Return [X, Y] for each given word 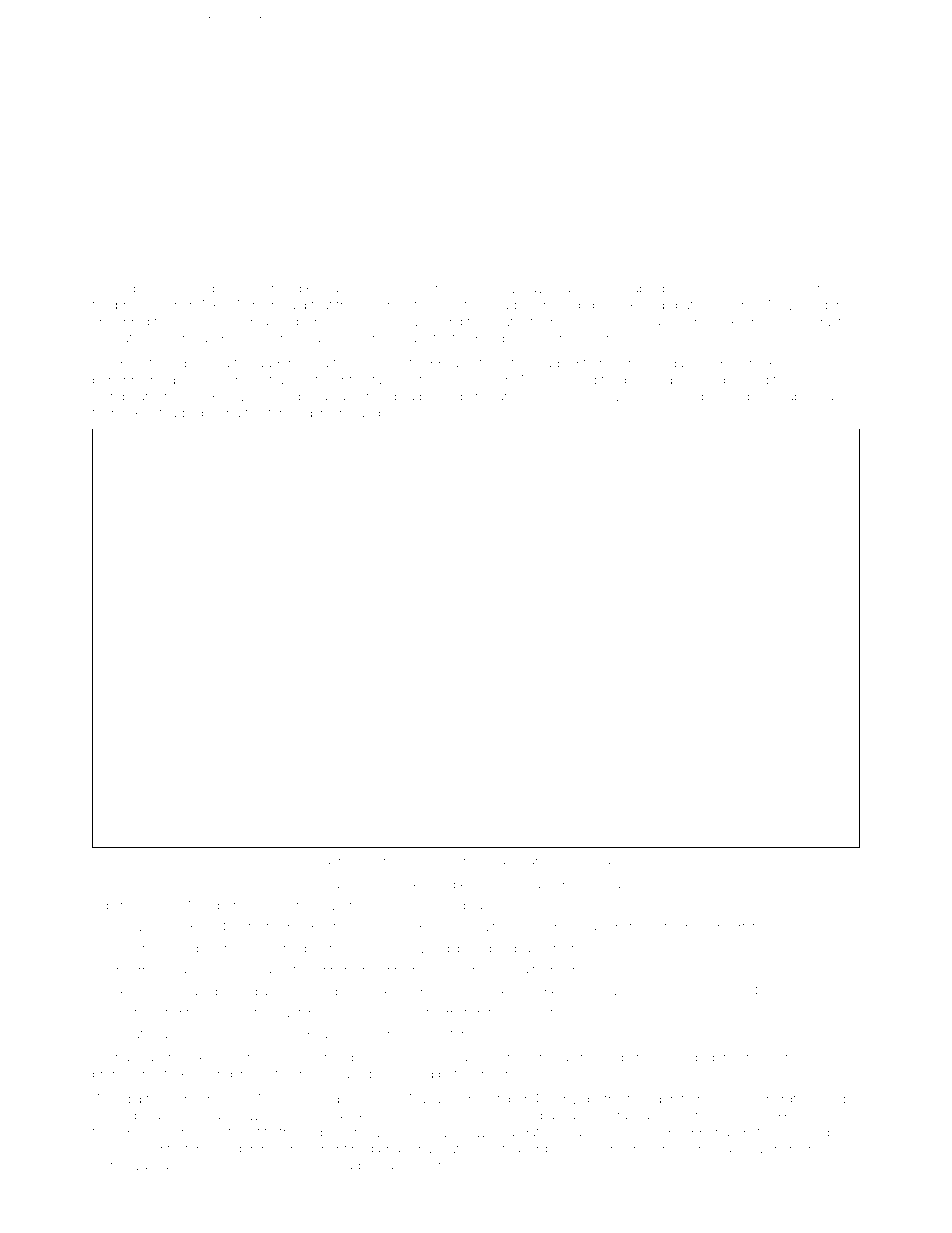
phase [443, 862]
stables [798, 397]
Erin [185, 338]
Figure [332, 862]
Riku [136, 413]
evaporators [148, 1117]
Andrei [718, 363]
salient [344, 289]
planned [725, 398]
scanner [580, 861]
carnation [458, 1013]
